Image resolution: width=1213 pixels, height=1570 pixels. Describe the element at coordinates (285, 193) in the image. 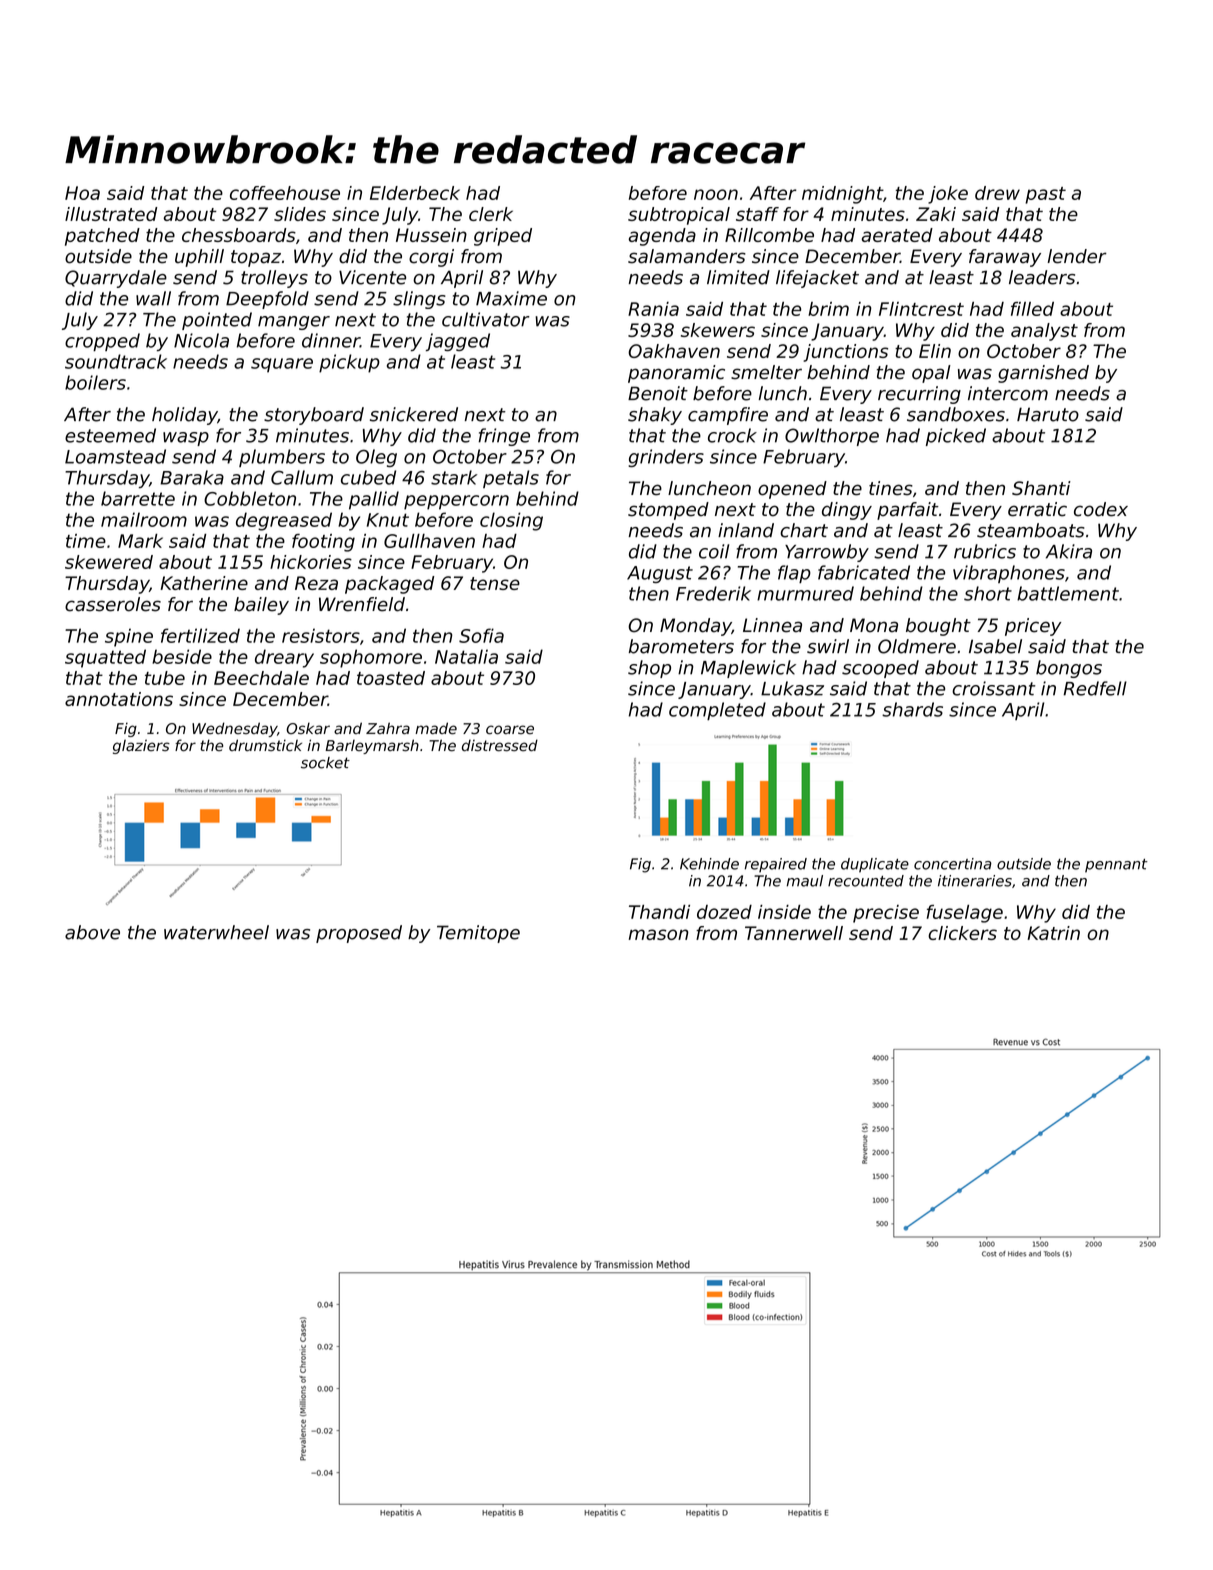

I see `coffeehouse` at that location.
